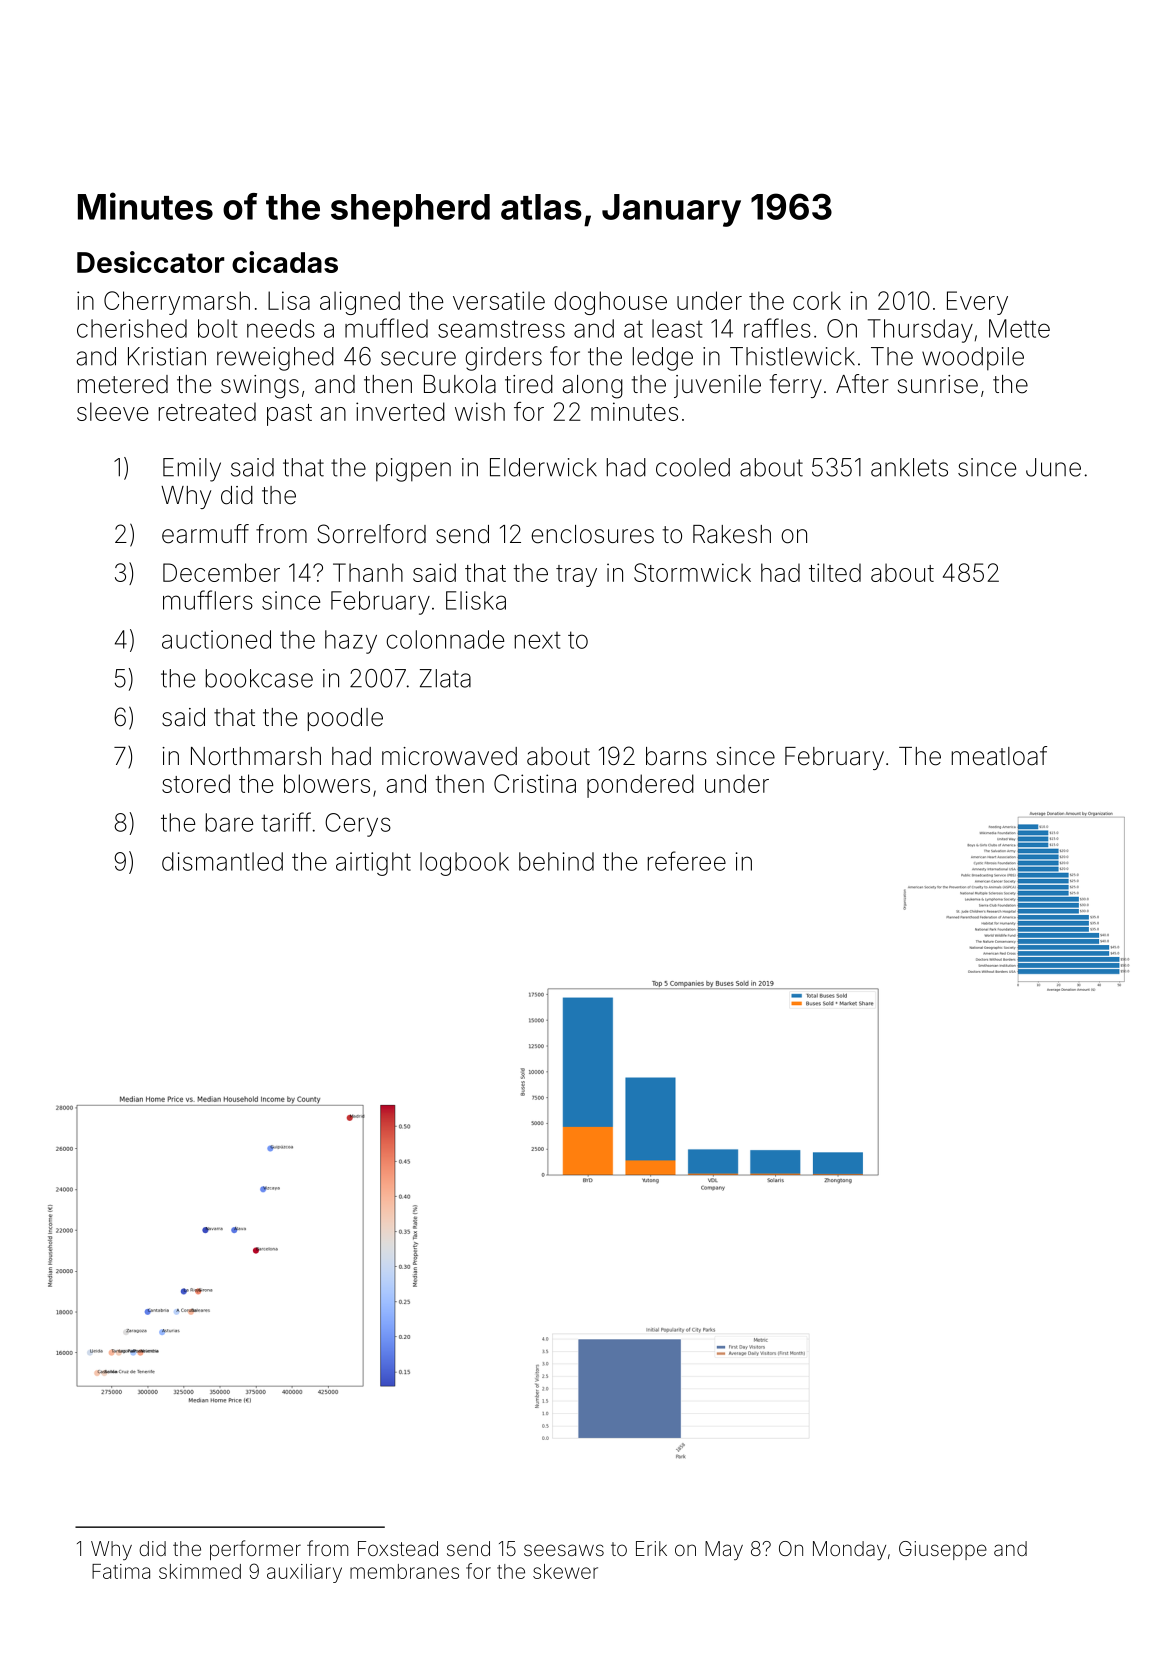 The image size is (1165, 1654). What do you see at coordinates (943, 1550) in the document?
I see `Giuseppe` at bounding box center [943, 1550].
